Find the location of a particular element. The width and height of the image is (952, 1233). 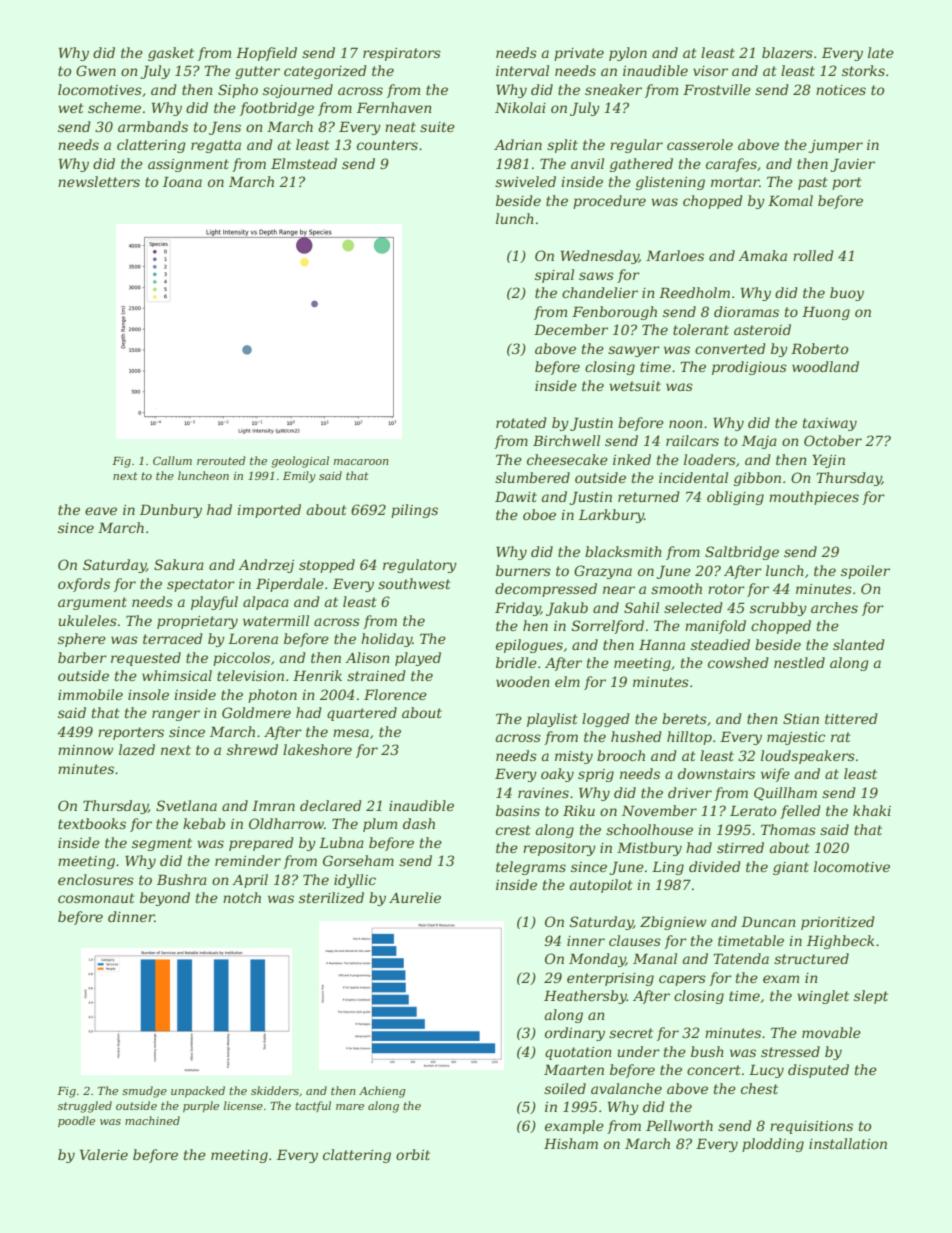

strained is located at coordinates (376, 675).
